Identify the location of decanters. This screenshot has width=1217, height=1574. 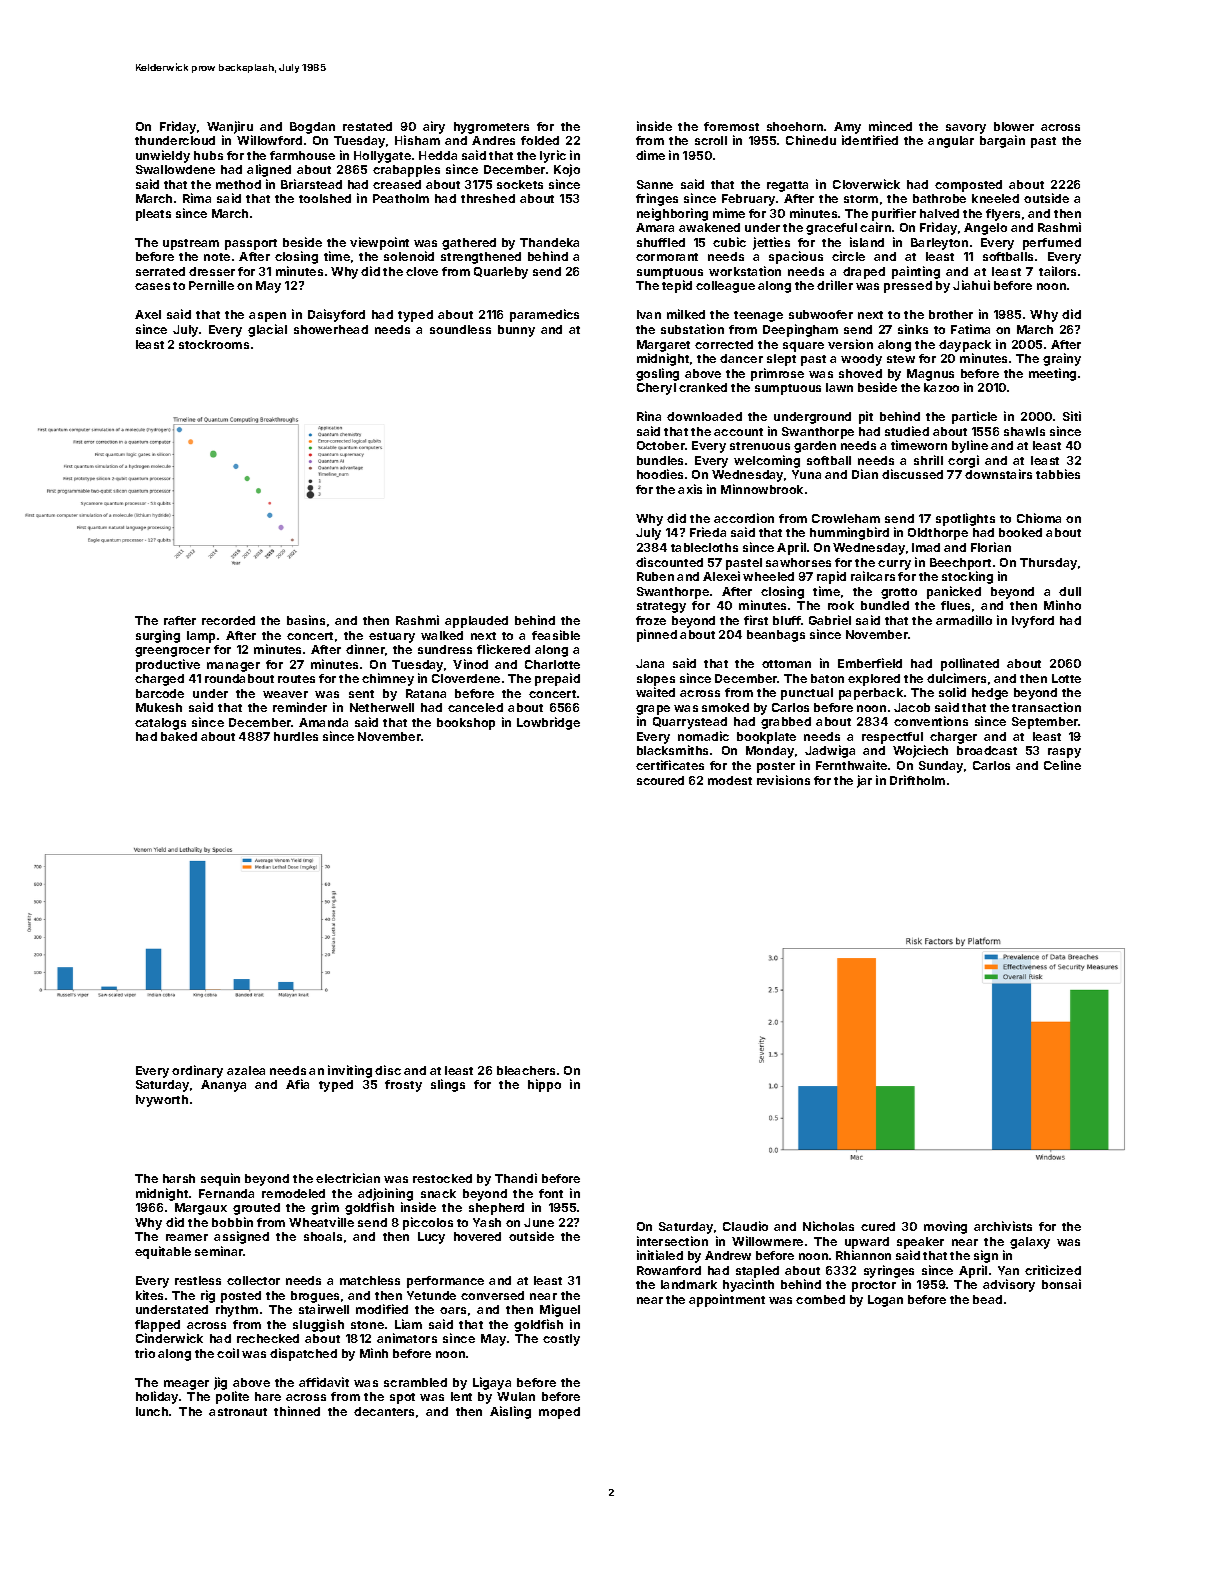
(384, 1411).
